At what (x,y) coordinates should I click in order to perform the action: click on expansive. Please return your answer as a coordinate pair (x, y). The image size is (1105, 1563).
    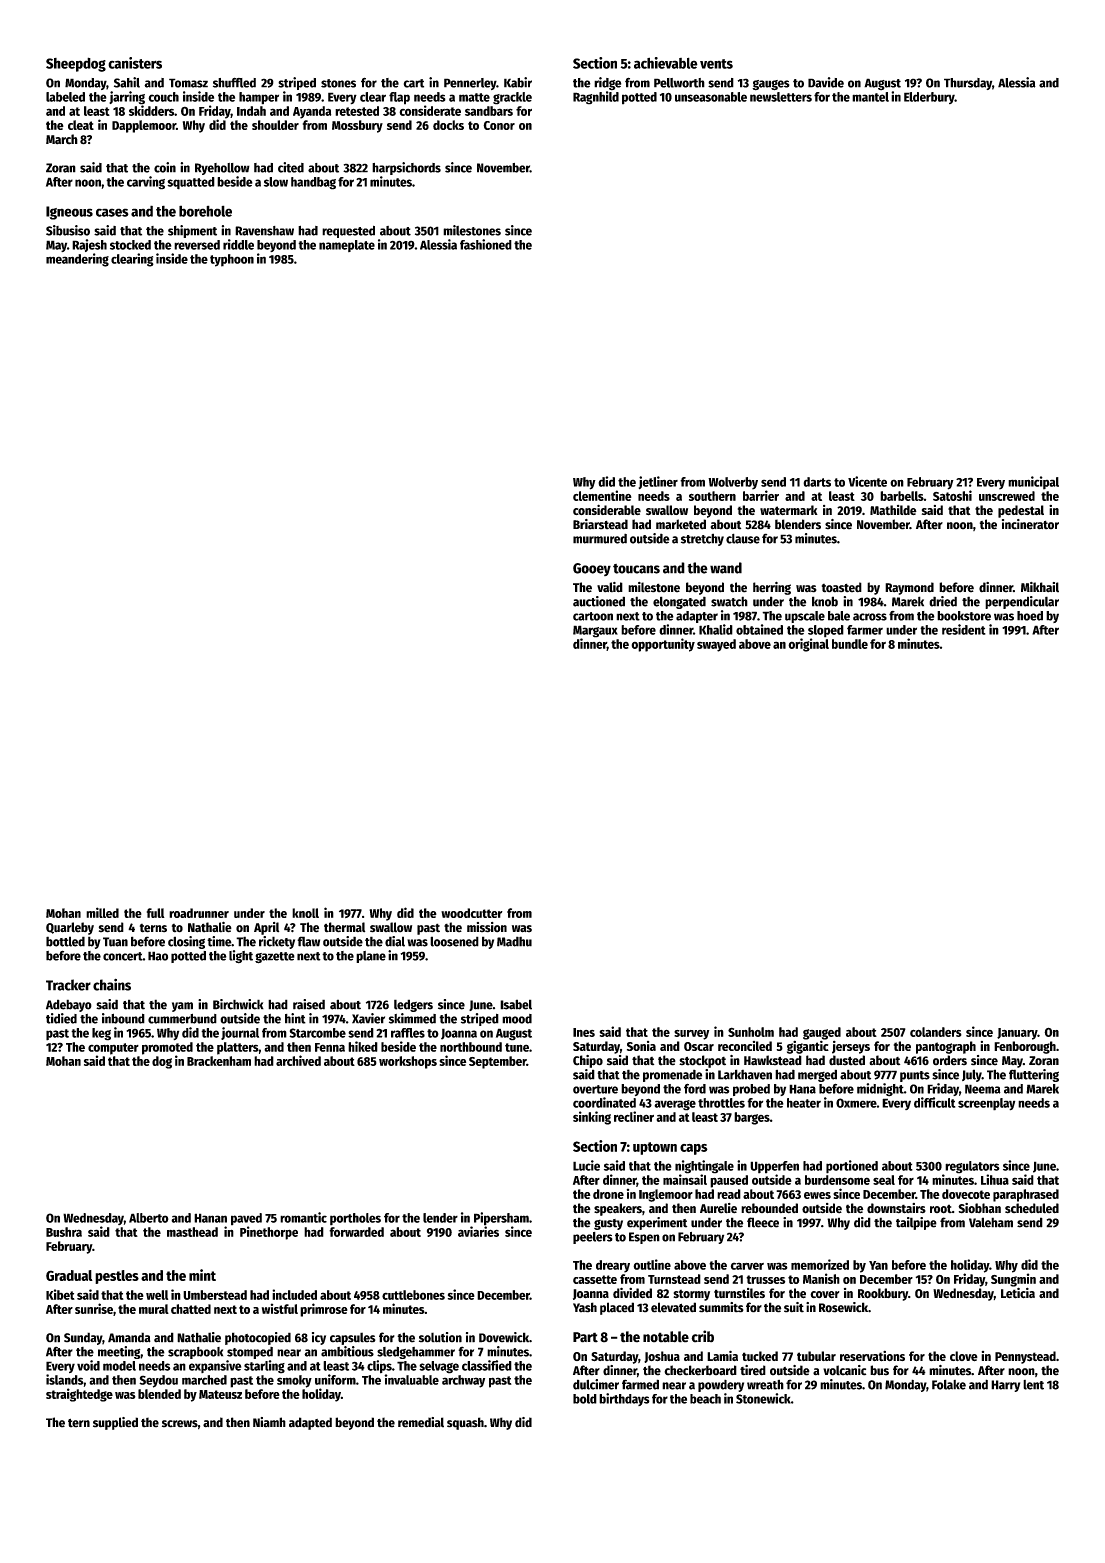
    Looking at the image, I should click on (215, 1366).
